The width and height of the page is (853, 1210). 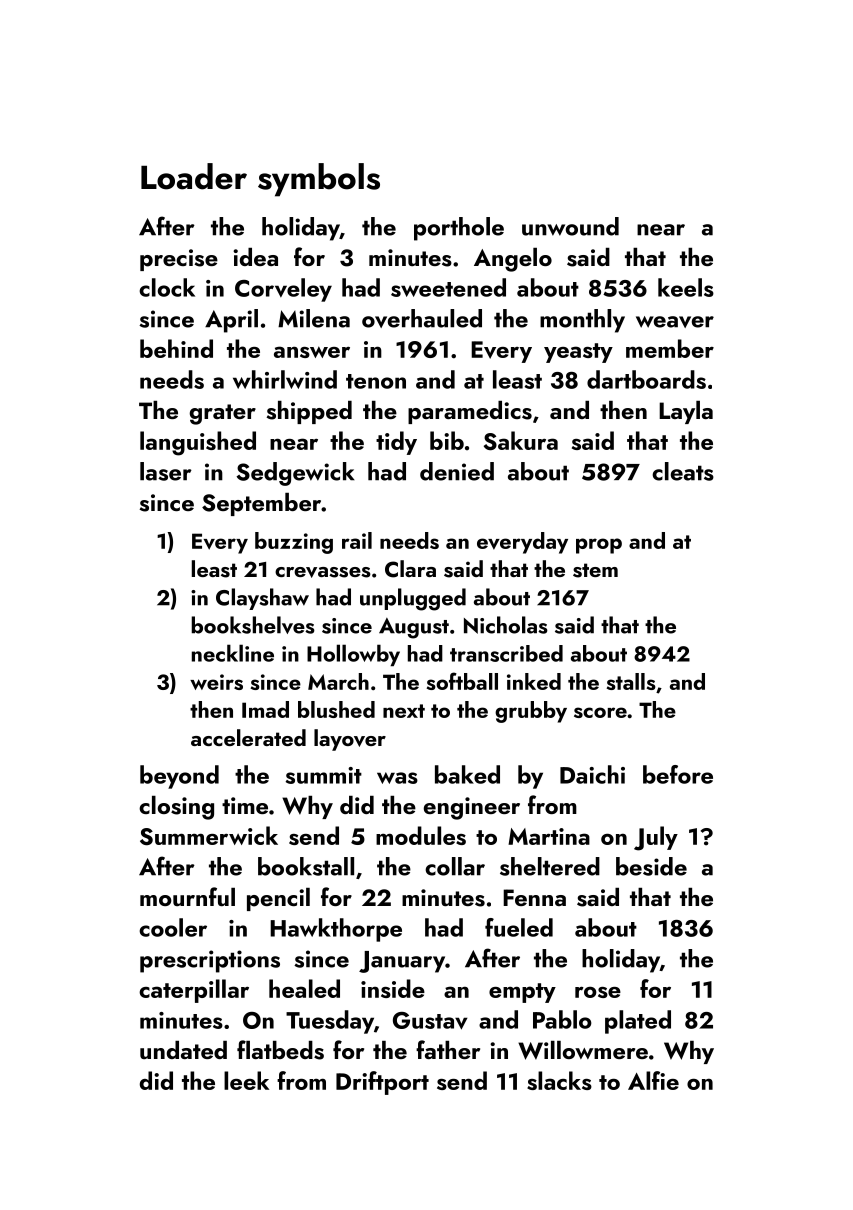 I want to click on monthly, so click(x=582, y=321).
